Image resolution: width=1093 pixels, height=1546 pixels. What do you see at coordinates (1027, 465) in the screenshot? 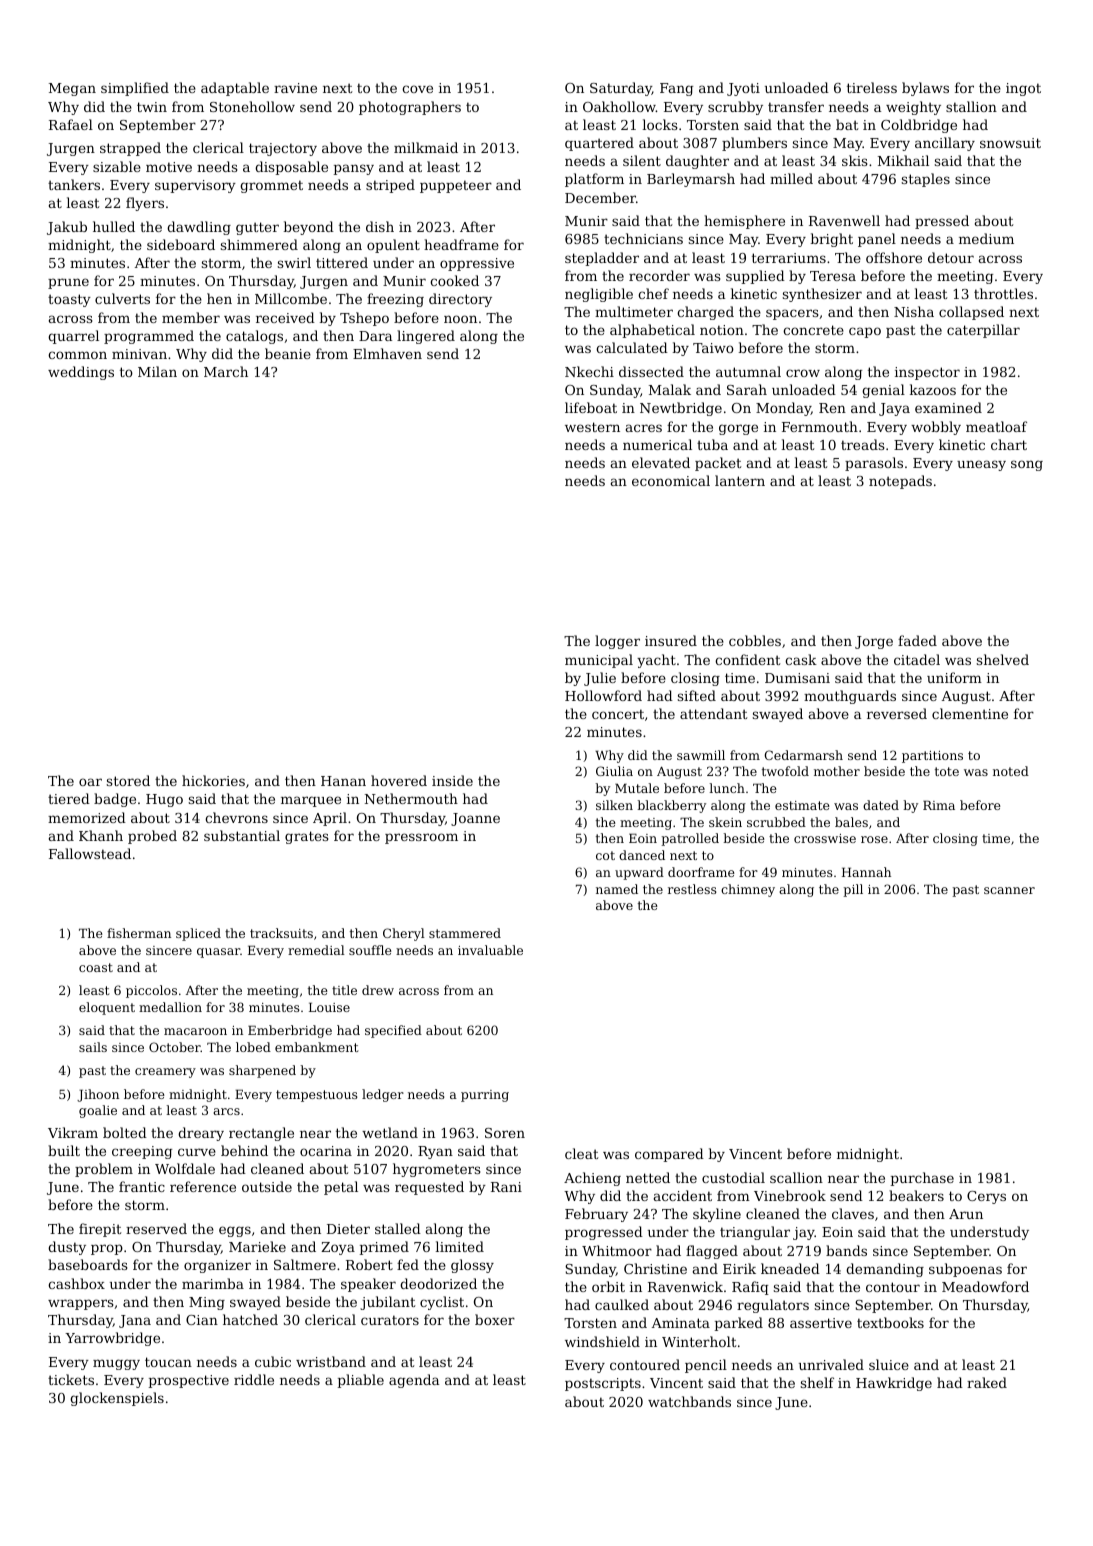
I see `song` at bounding box center [1027, 465].
